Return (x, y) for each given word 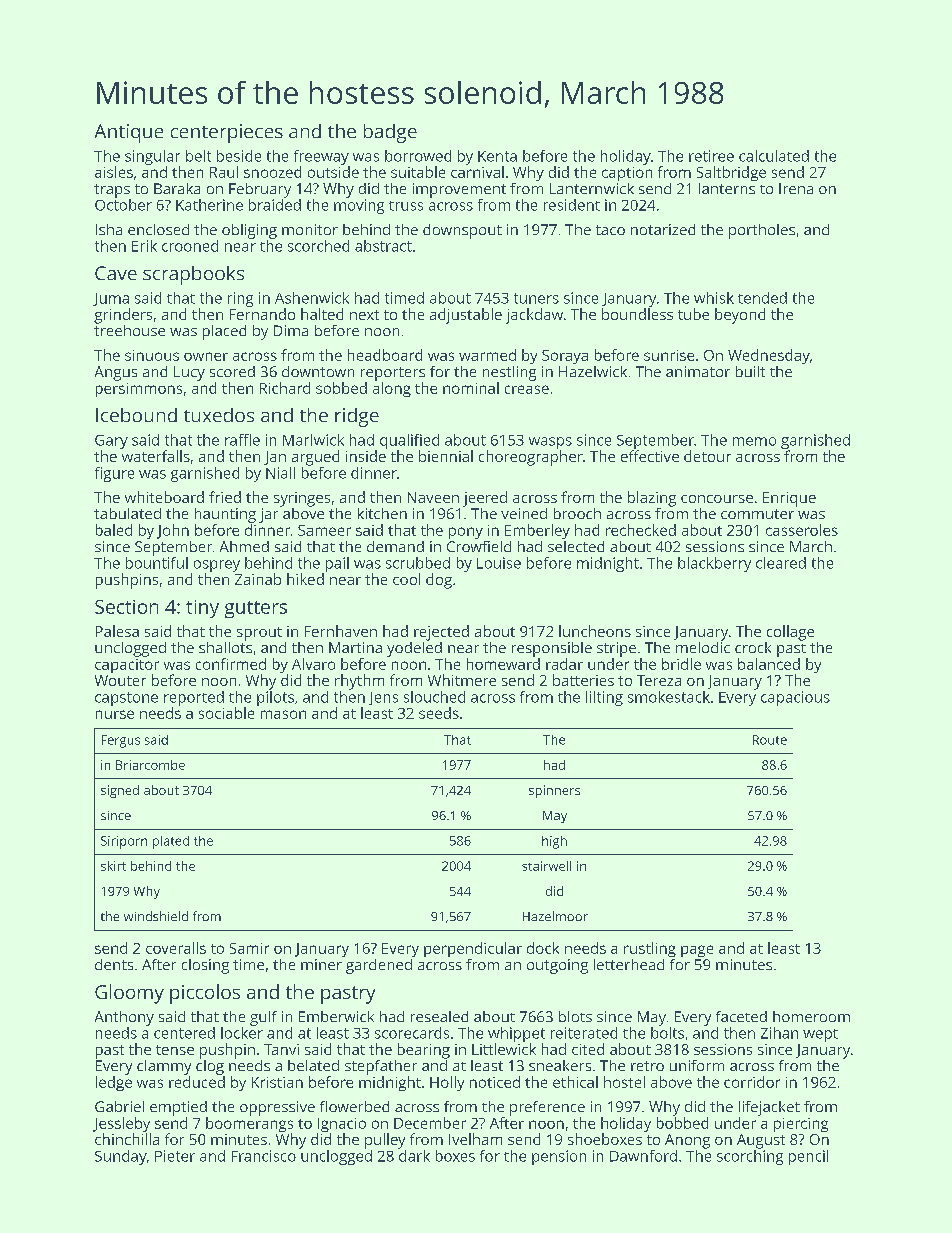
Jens (383, 698)
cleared (781, 563)
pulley (385, 1141)
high (554, 842)
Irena (796, 188)
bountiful (157, 563)
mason (283, 714)
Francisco (264, 1156)
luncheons (595, 631)
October (123, 205)
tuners (536, 298)
